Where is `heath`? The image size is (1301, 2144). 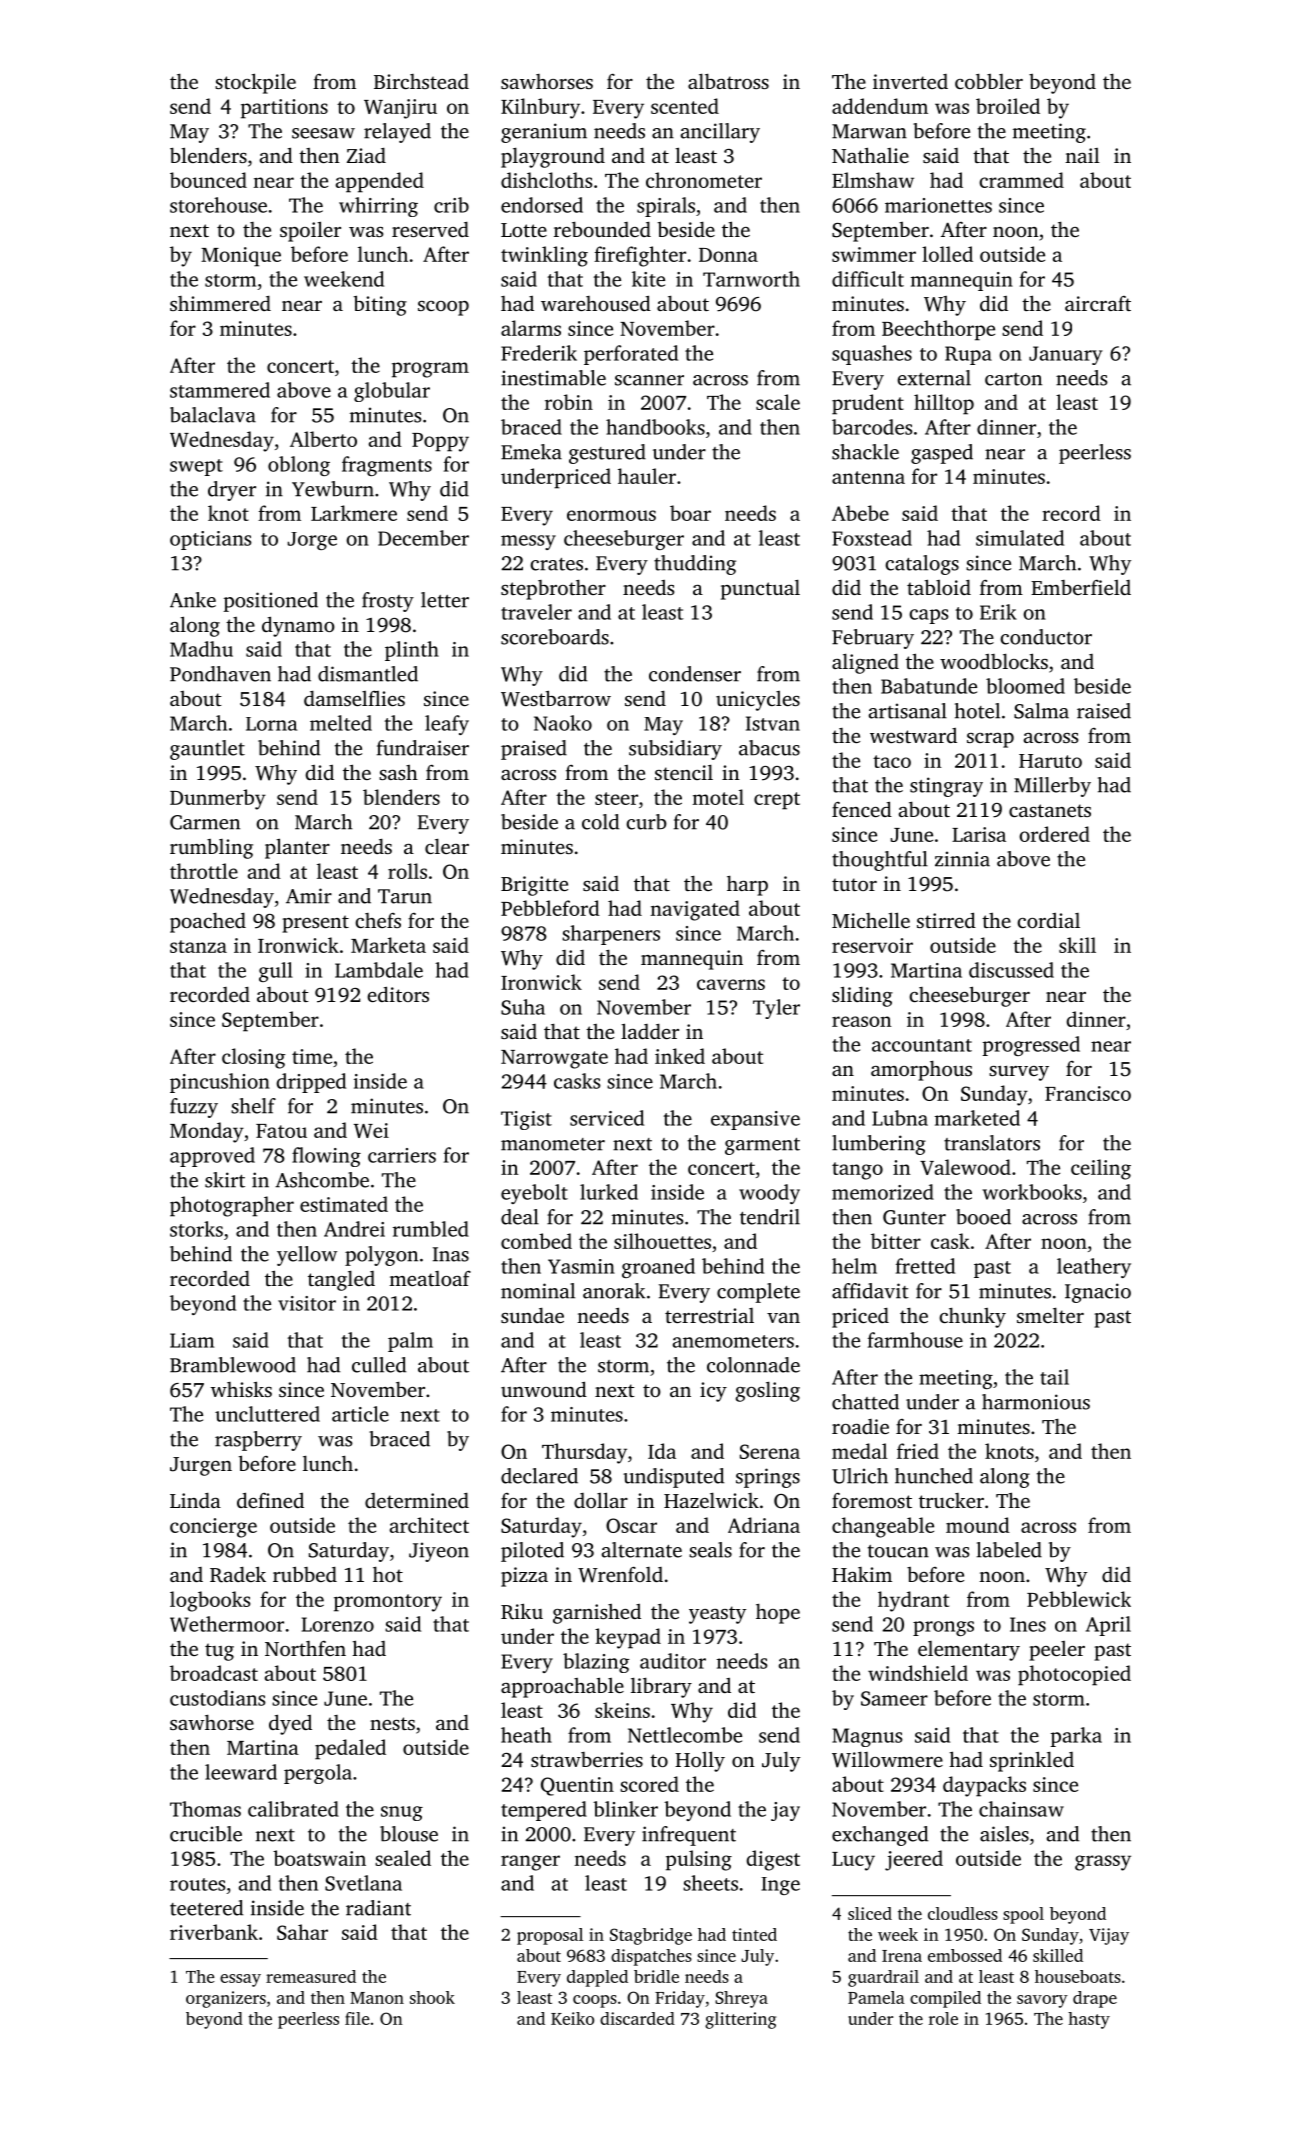 heath is located at coordinates (526, 1735).
